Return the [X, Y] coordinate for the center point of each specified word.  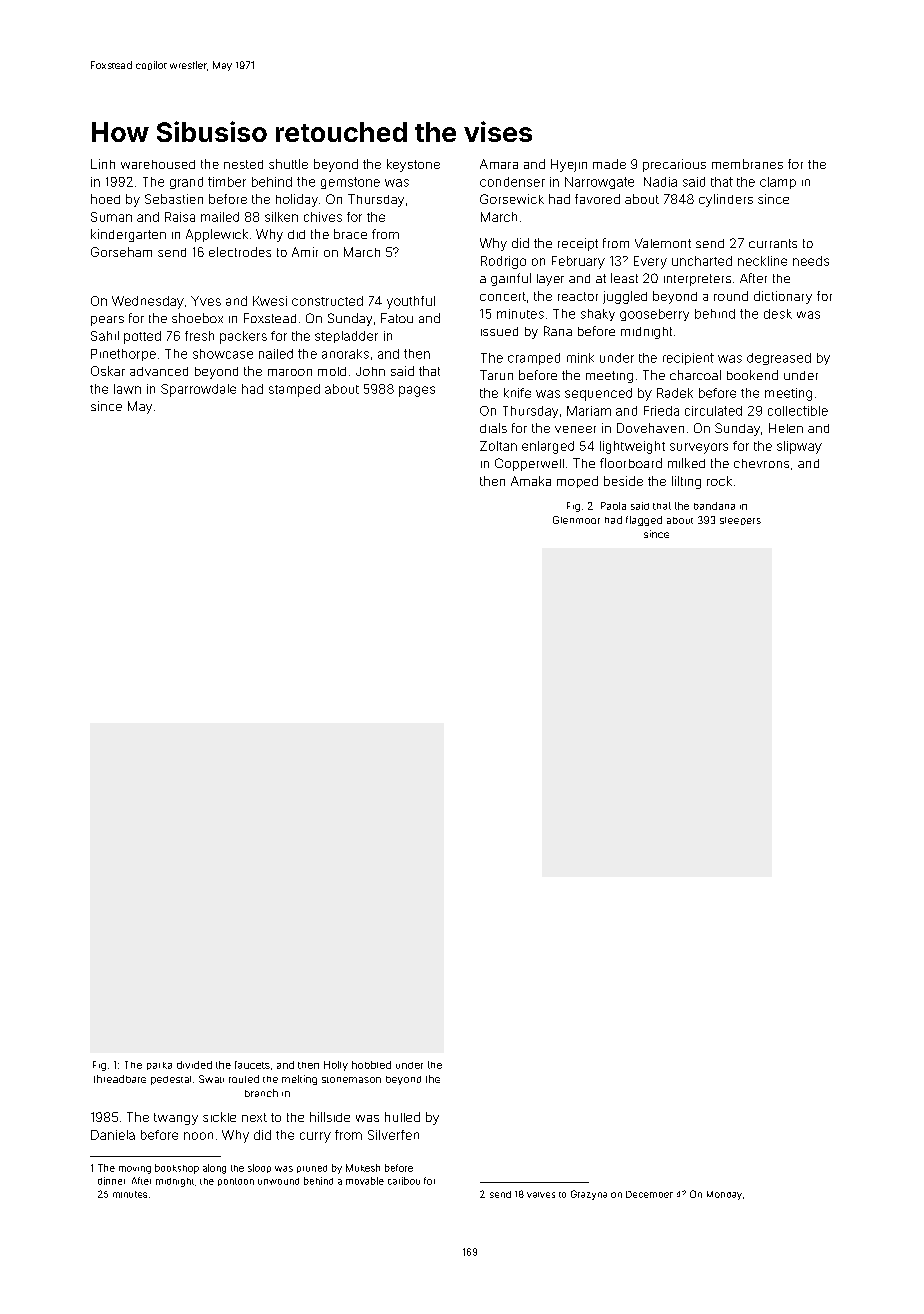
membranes [747, 164]
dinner [111, 1181]
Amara [499, 164]
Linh [103, 164]
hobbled [371, 1065]
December [649, 1194]
